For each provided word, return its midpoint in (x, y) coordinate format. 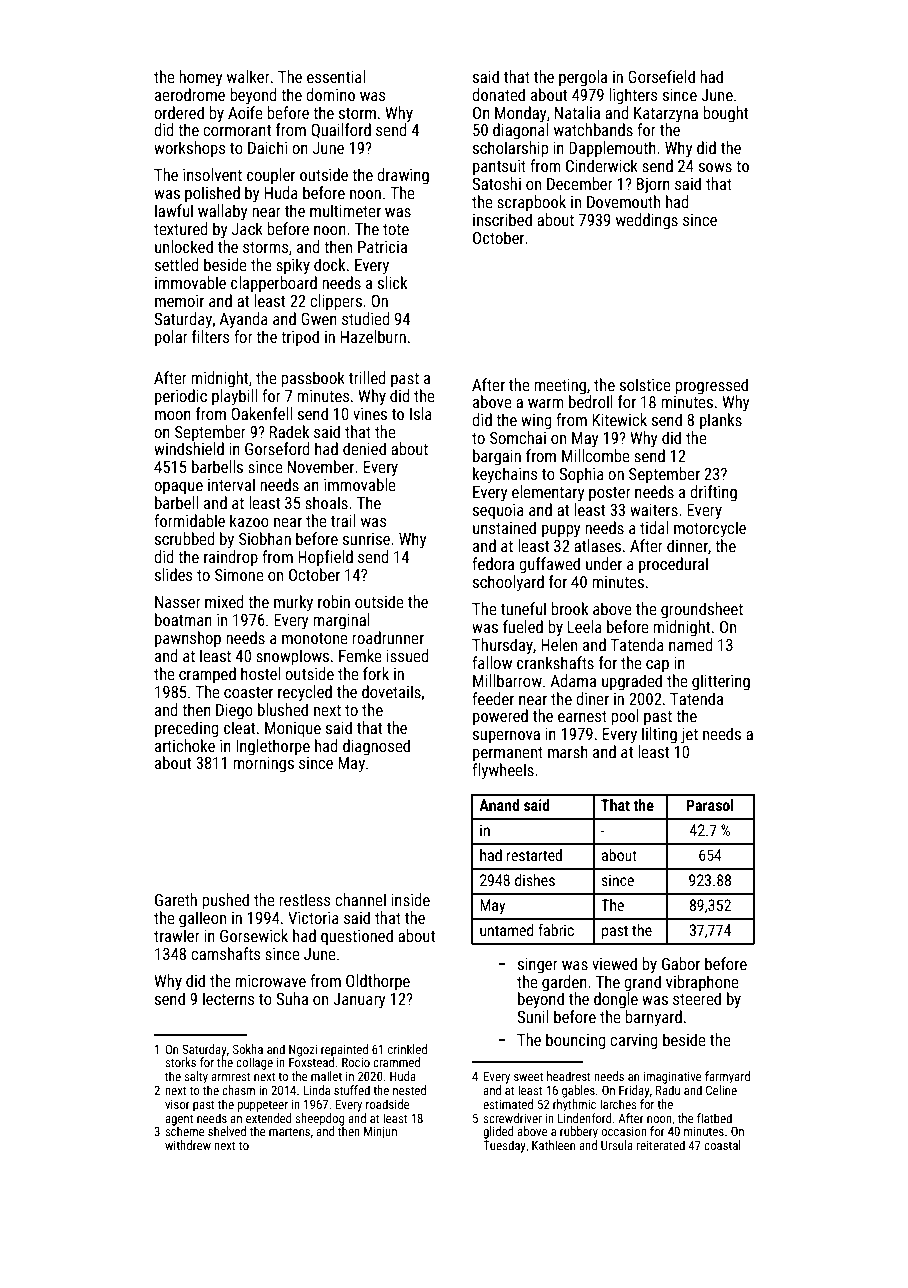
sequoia (498, 512)
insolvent (212, 174)
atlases (597, 545)
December (580, 183)
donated (498, 94)
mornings (263, 765)
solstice (645, 384)
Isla (421, 413)
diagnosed (376, 747)
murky (293, 603)
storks (180, 1062)
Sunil (533, 1016)
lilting (659, 735)
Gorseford (277, 448)
